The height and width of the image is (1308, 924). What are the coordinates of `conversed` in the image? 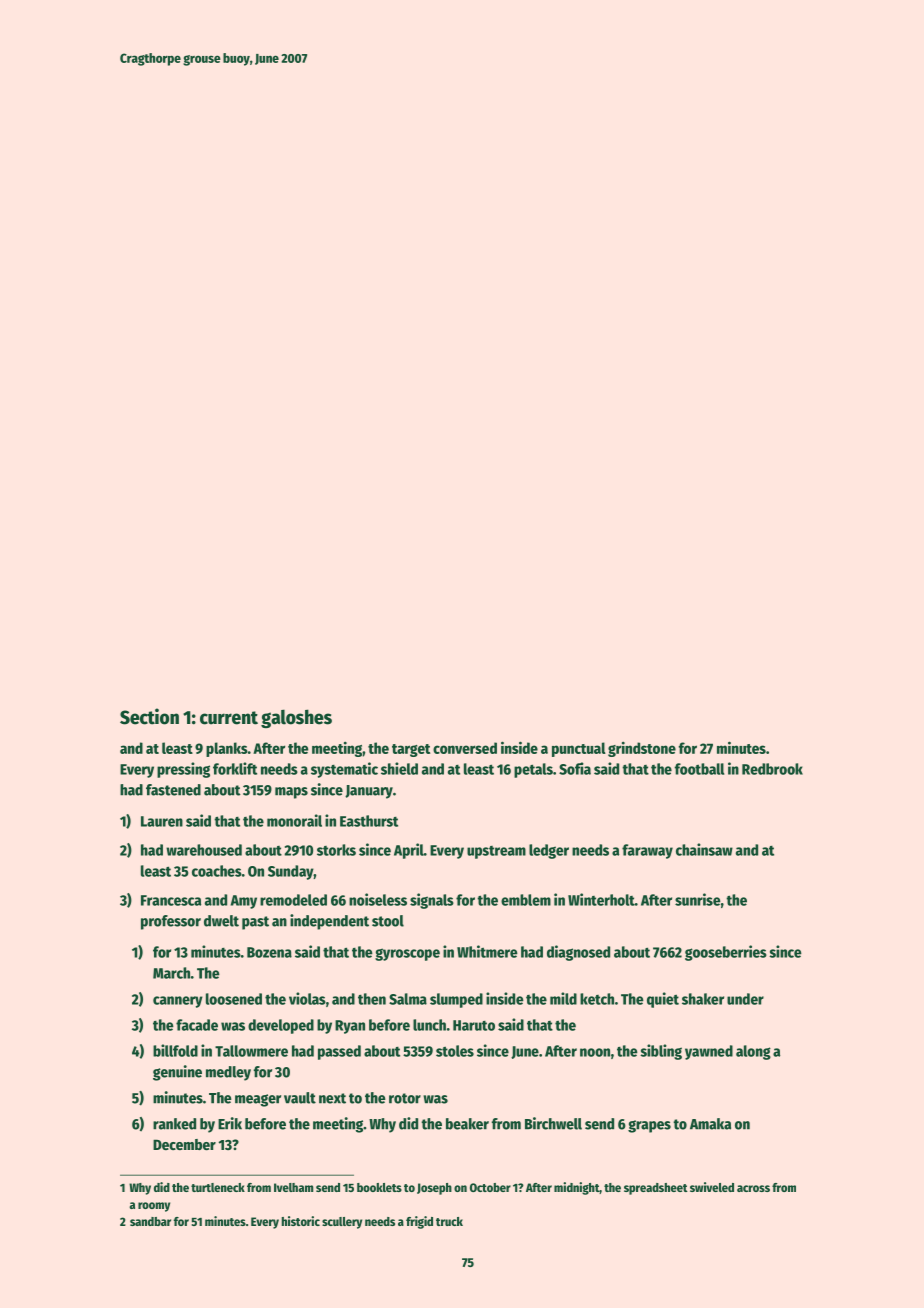 It's located at (465, 748).
